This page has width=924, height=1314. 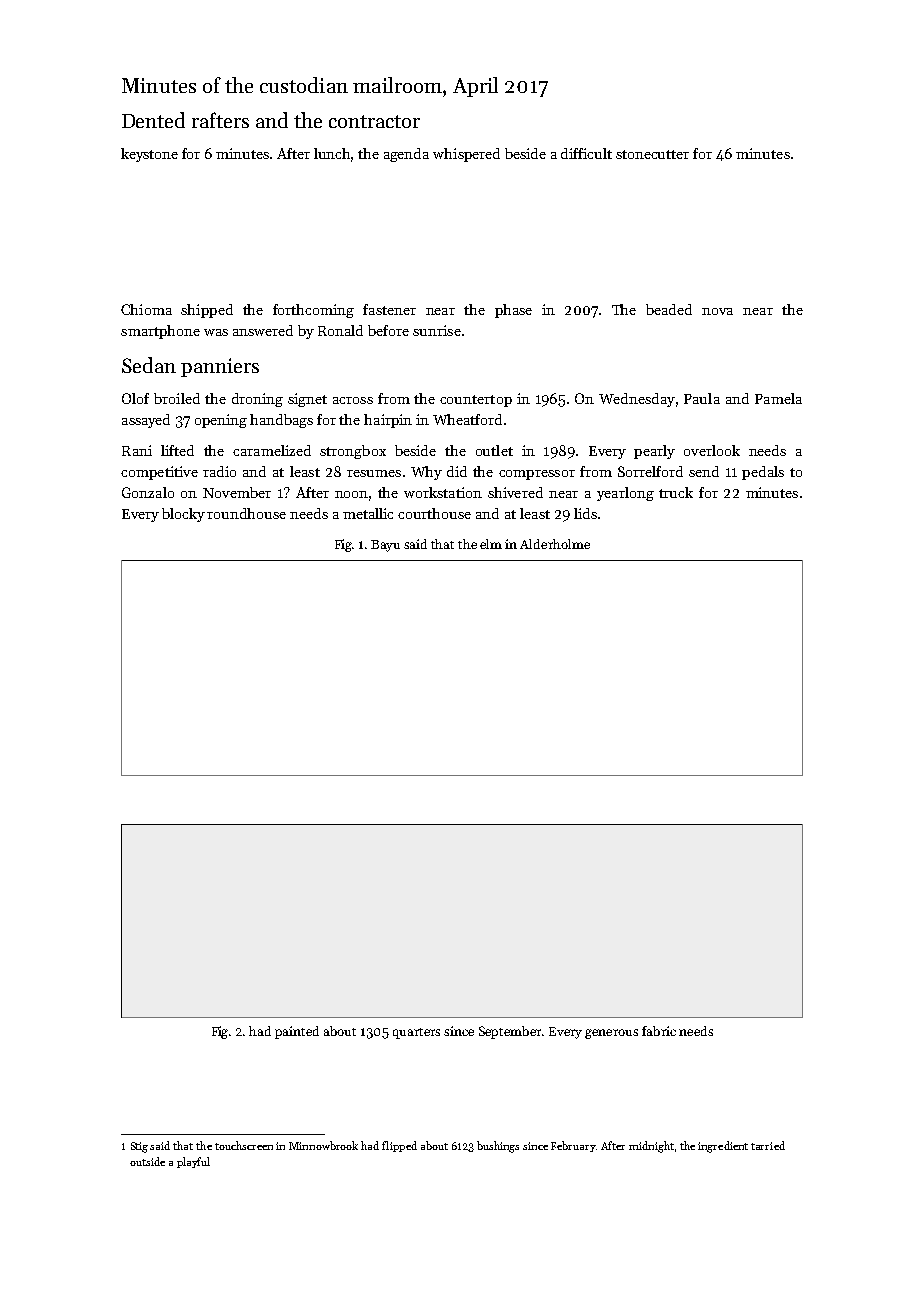 What do you see at coordinates (573, 1146) in the page?
I see `February` at bounding box center [573, 1146].
